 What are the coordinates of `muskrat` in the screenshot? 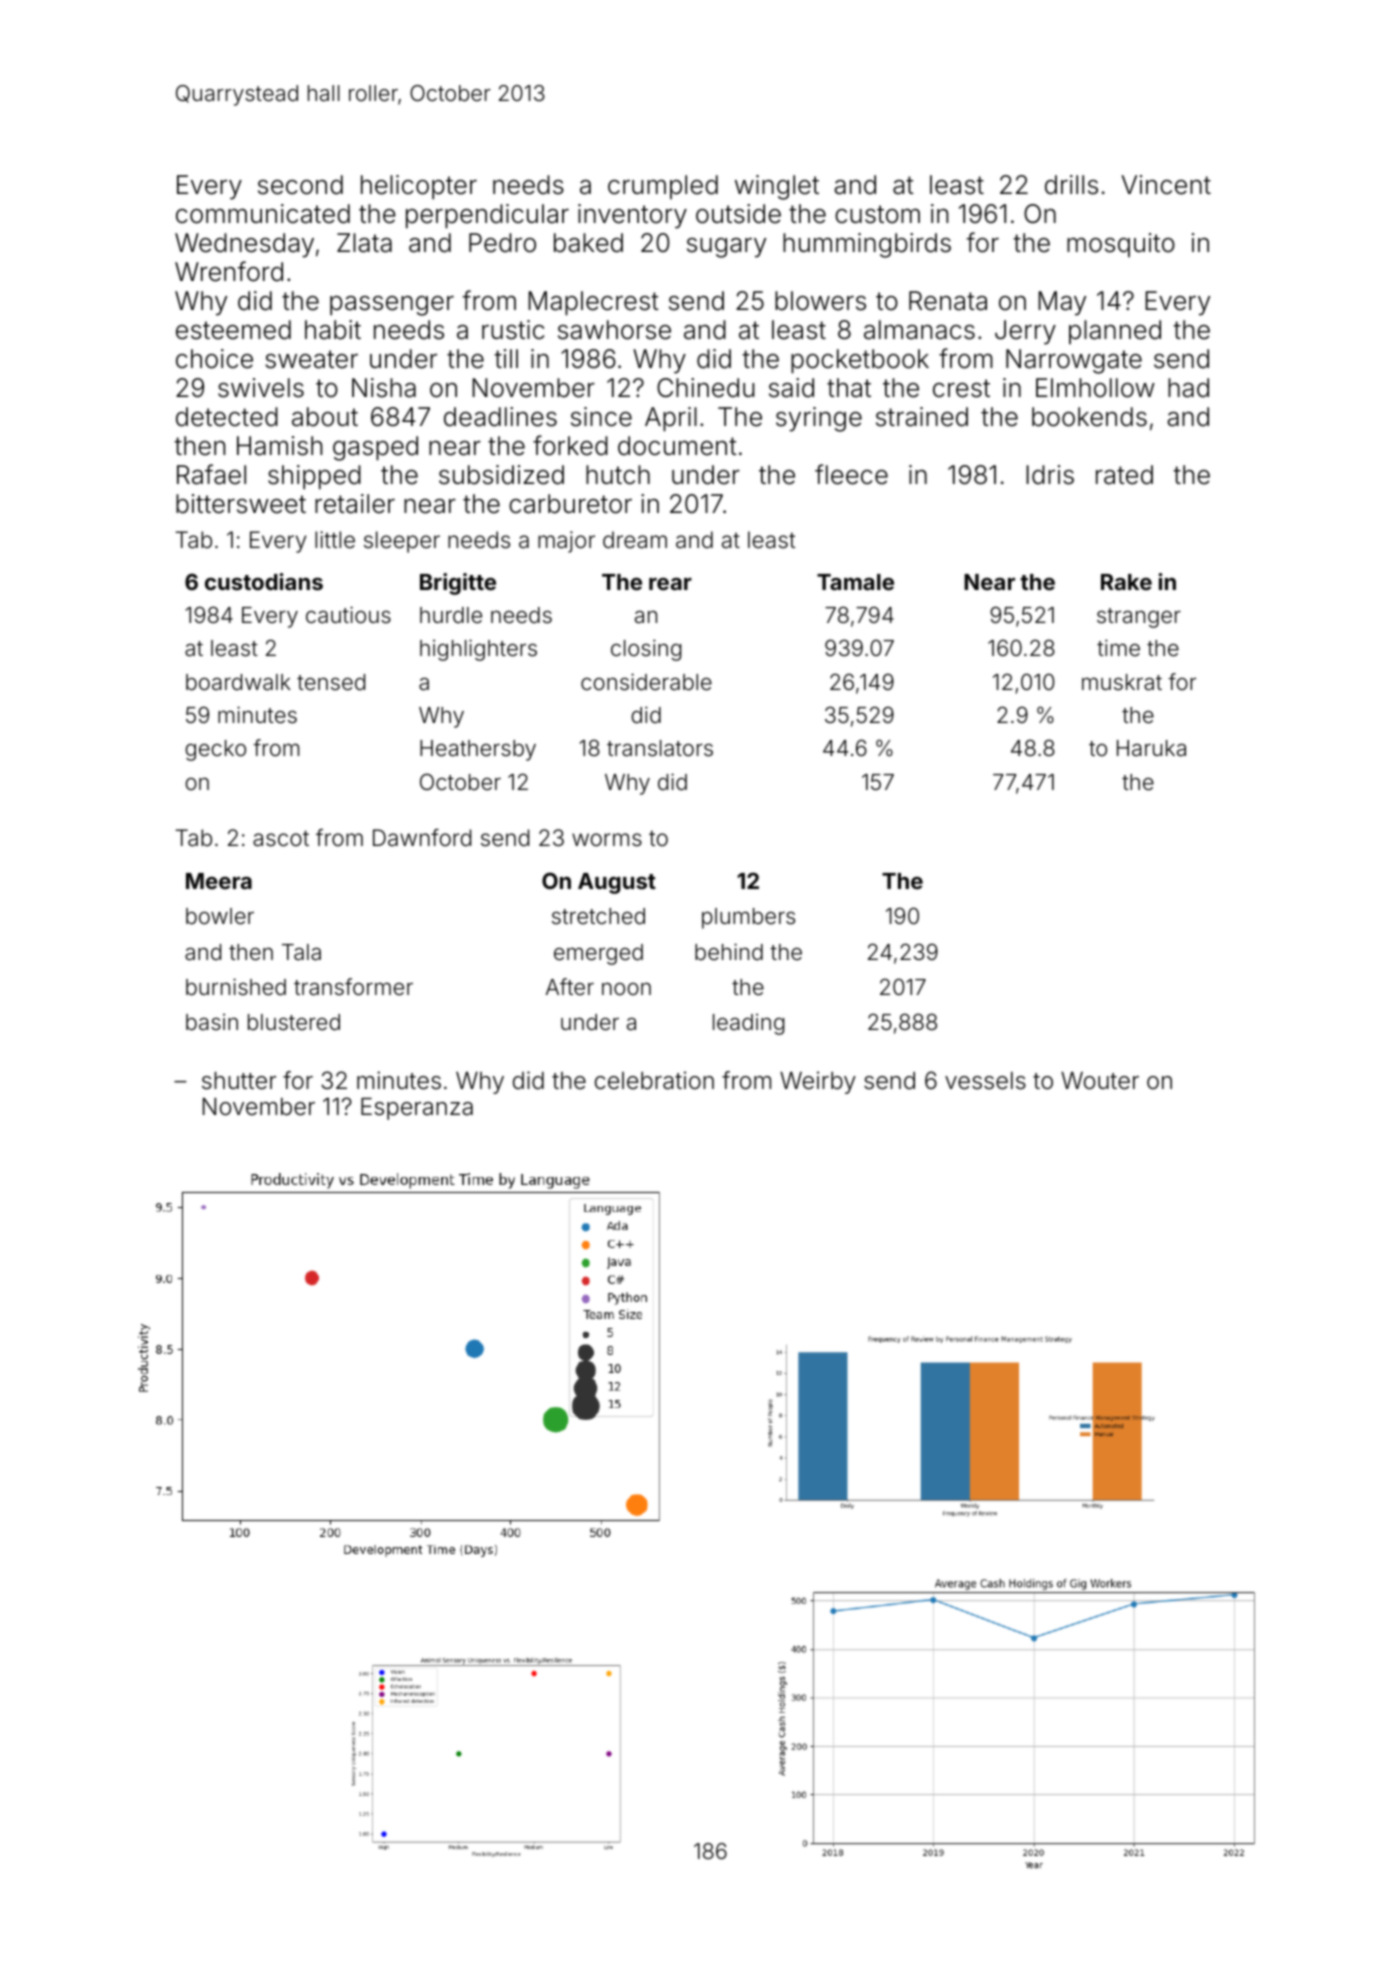 It's located at (1122, 682).
